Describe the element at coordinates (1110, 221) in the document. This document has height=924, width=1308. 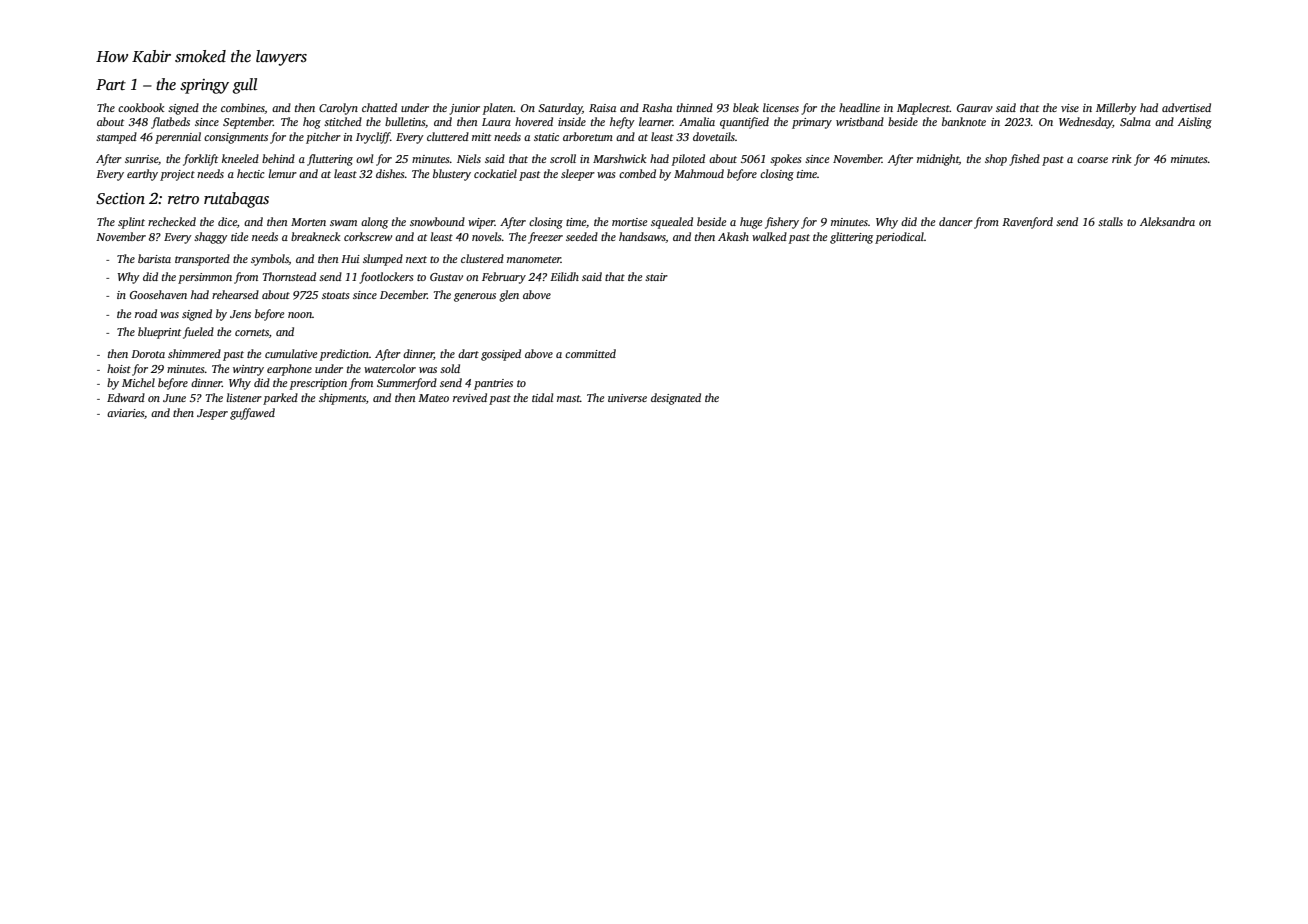
I see `stalls` at that location.
